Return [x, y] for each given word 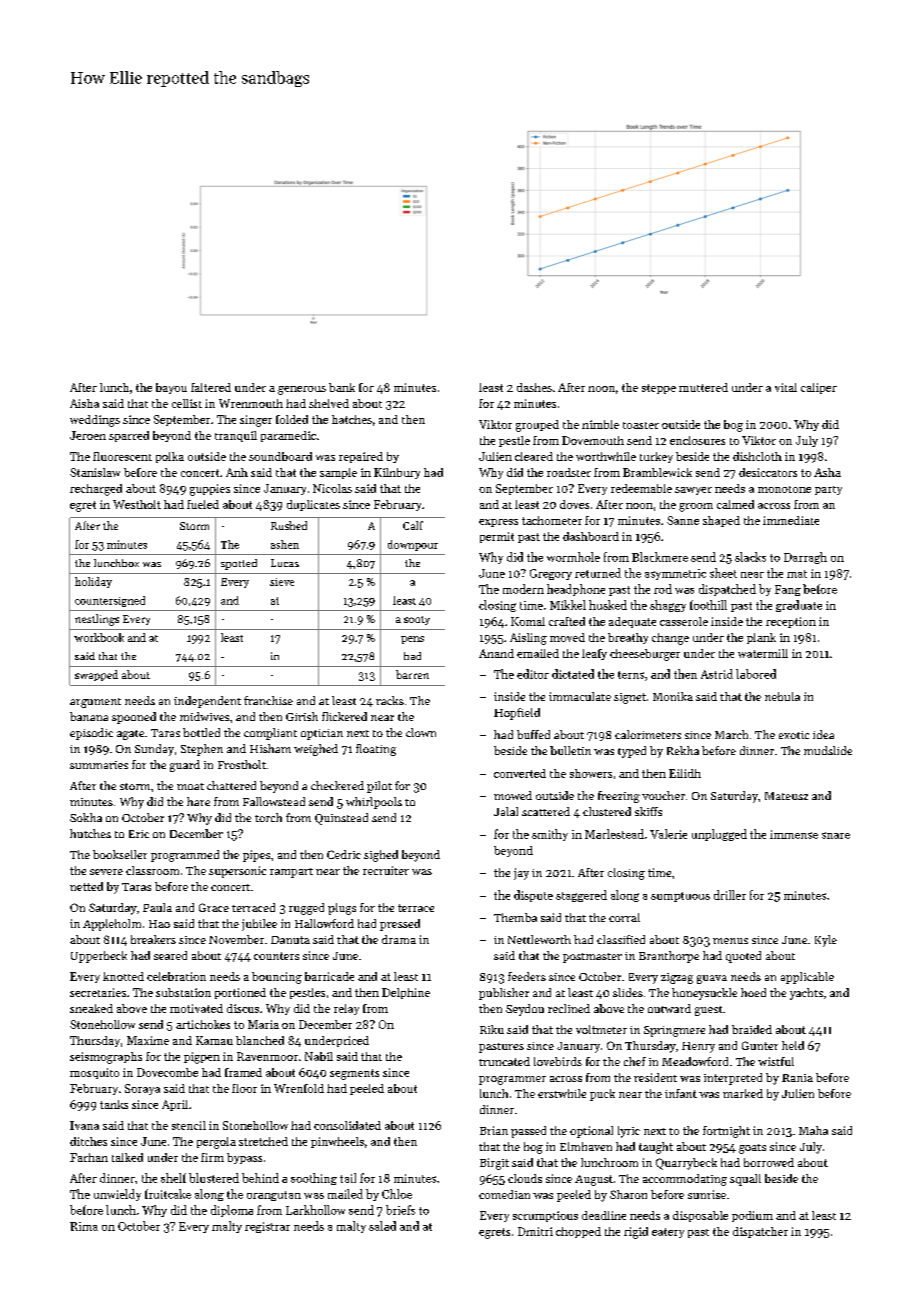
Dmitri [535, 1231]
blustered [214, 1178]
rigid [636, 1233]
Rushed [289, 525]
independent [207, 702]
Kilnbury [397, 473]
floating [376, 750]
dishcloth [757, 456]
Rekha [683, 750]
